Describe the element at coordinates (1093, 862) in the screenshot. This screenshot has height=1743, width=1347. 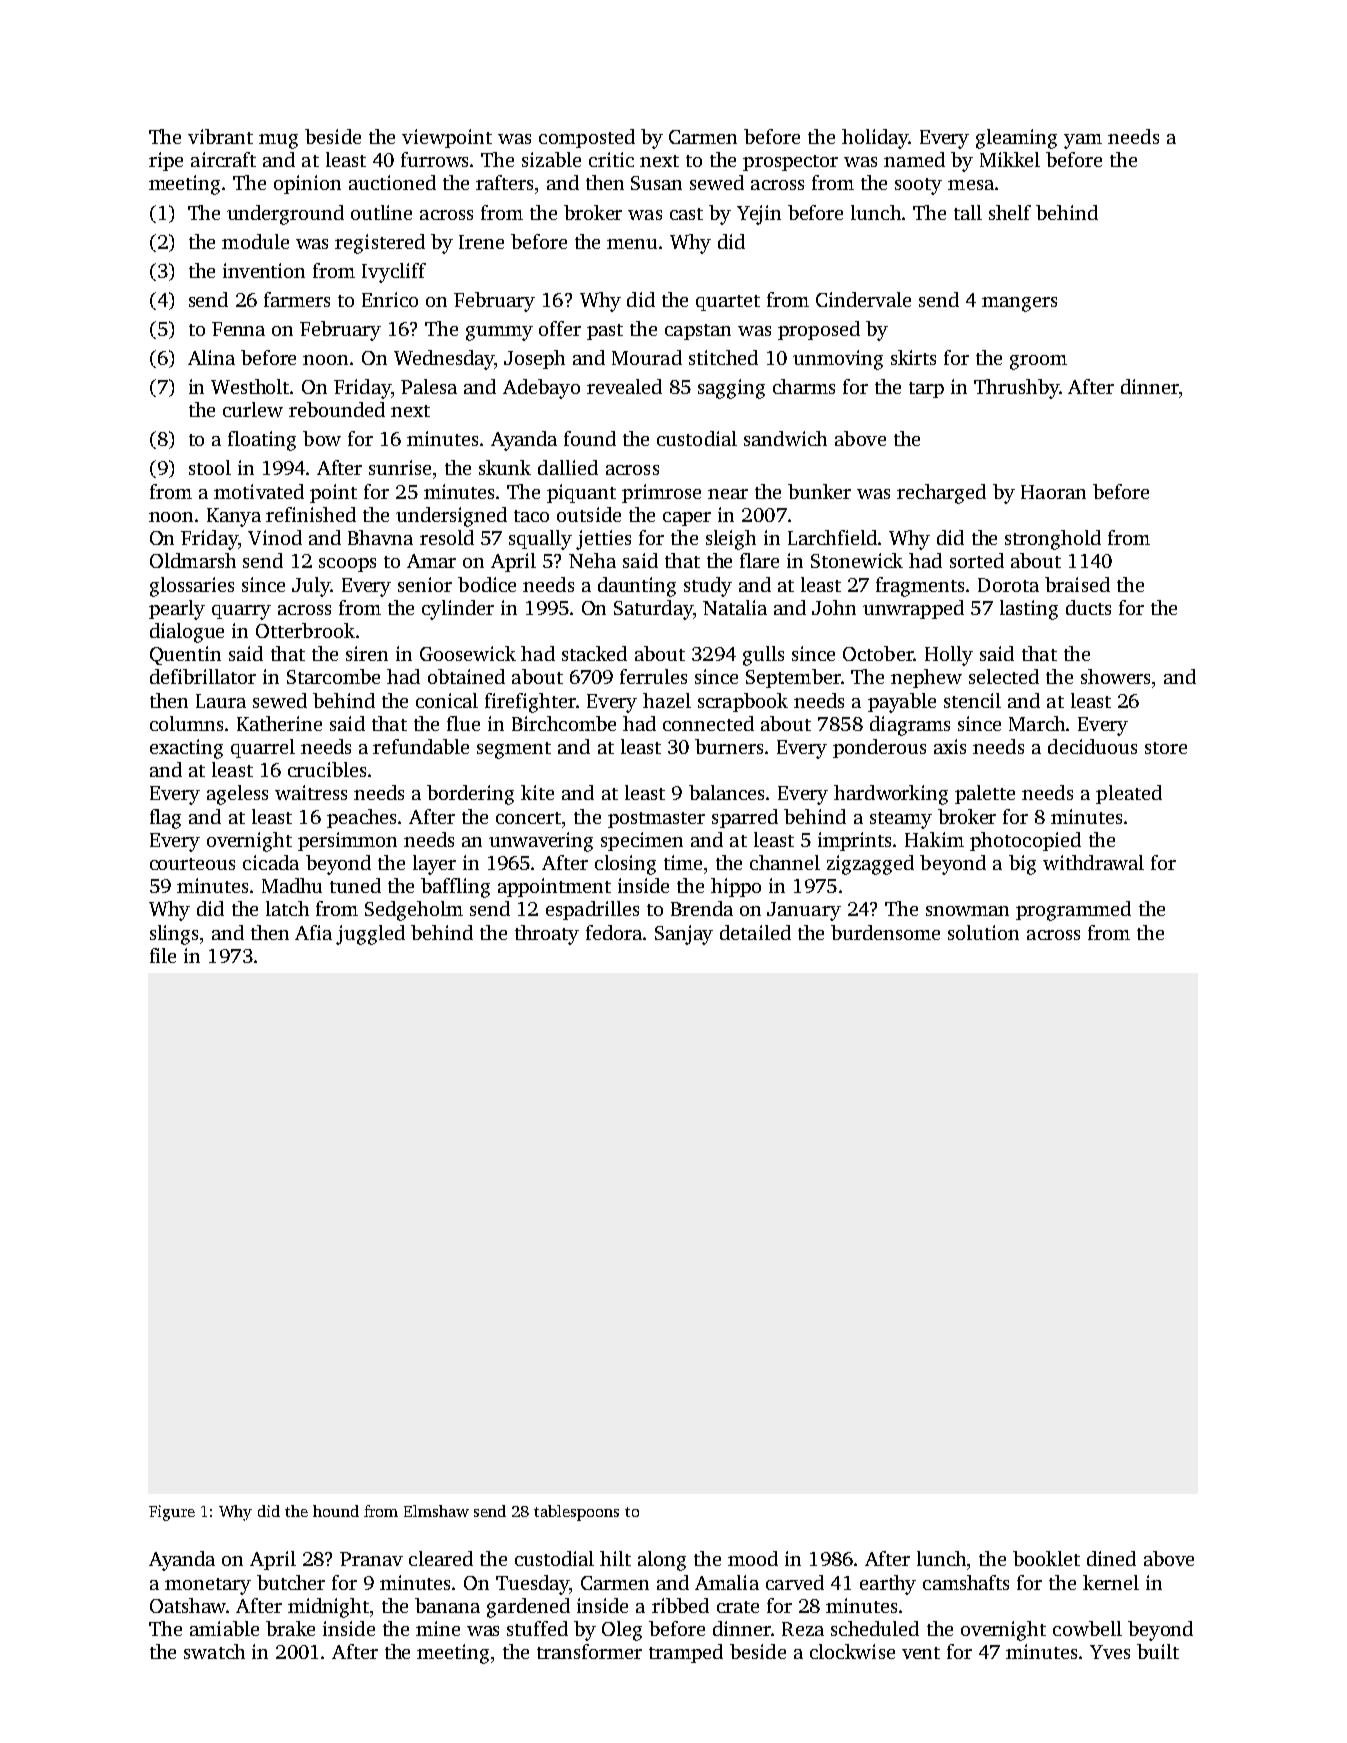
I see `withdrawal` at that location.
